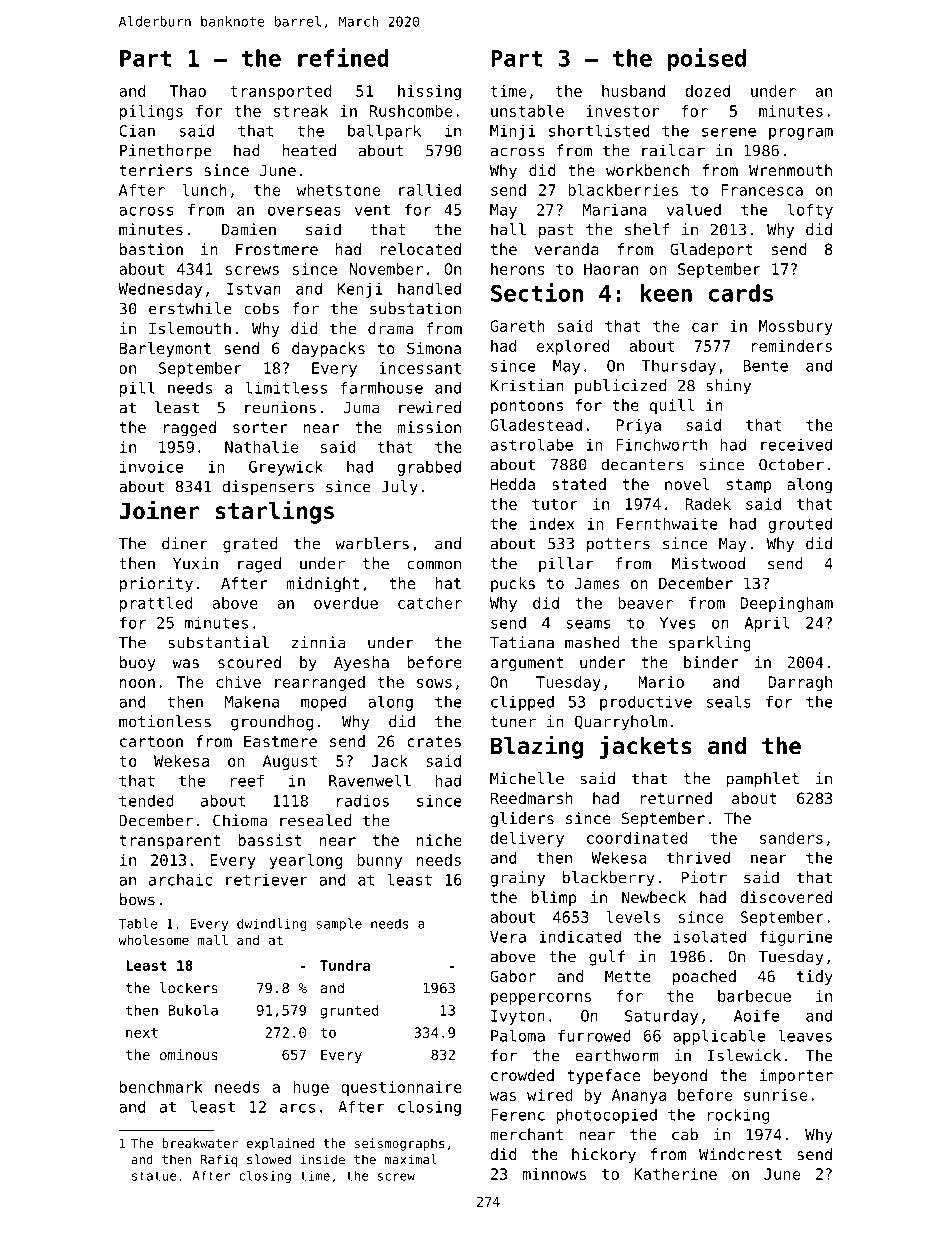 Image resolution: width=952 pixels, height=1233 pixels. What do you see at coordinates (151, 741) in the image?
I see `cartoon` at bounding box center [151, 741].
